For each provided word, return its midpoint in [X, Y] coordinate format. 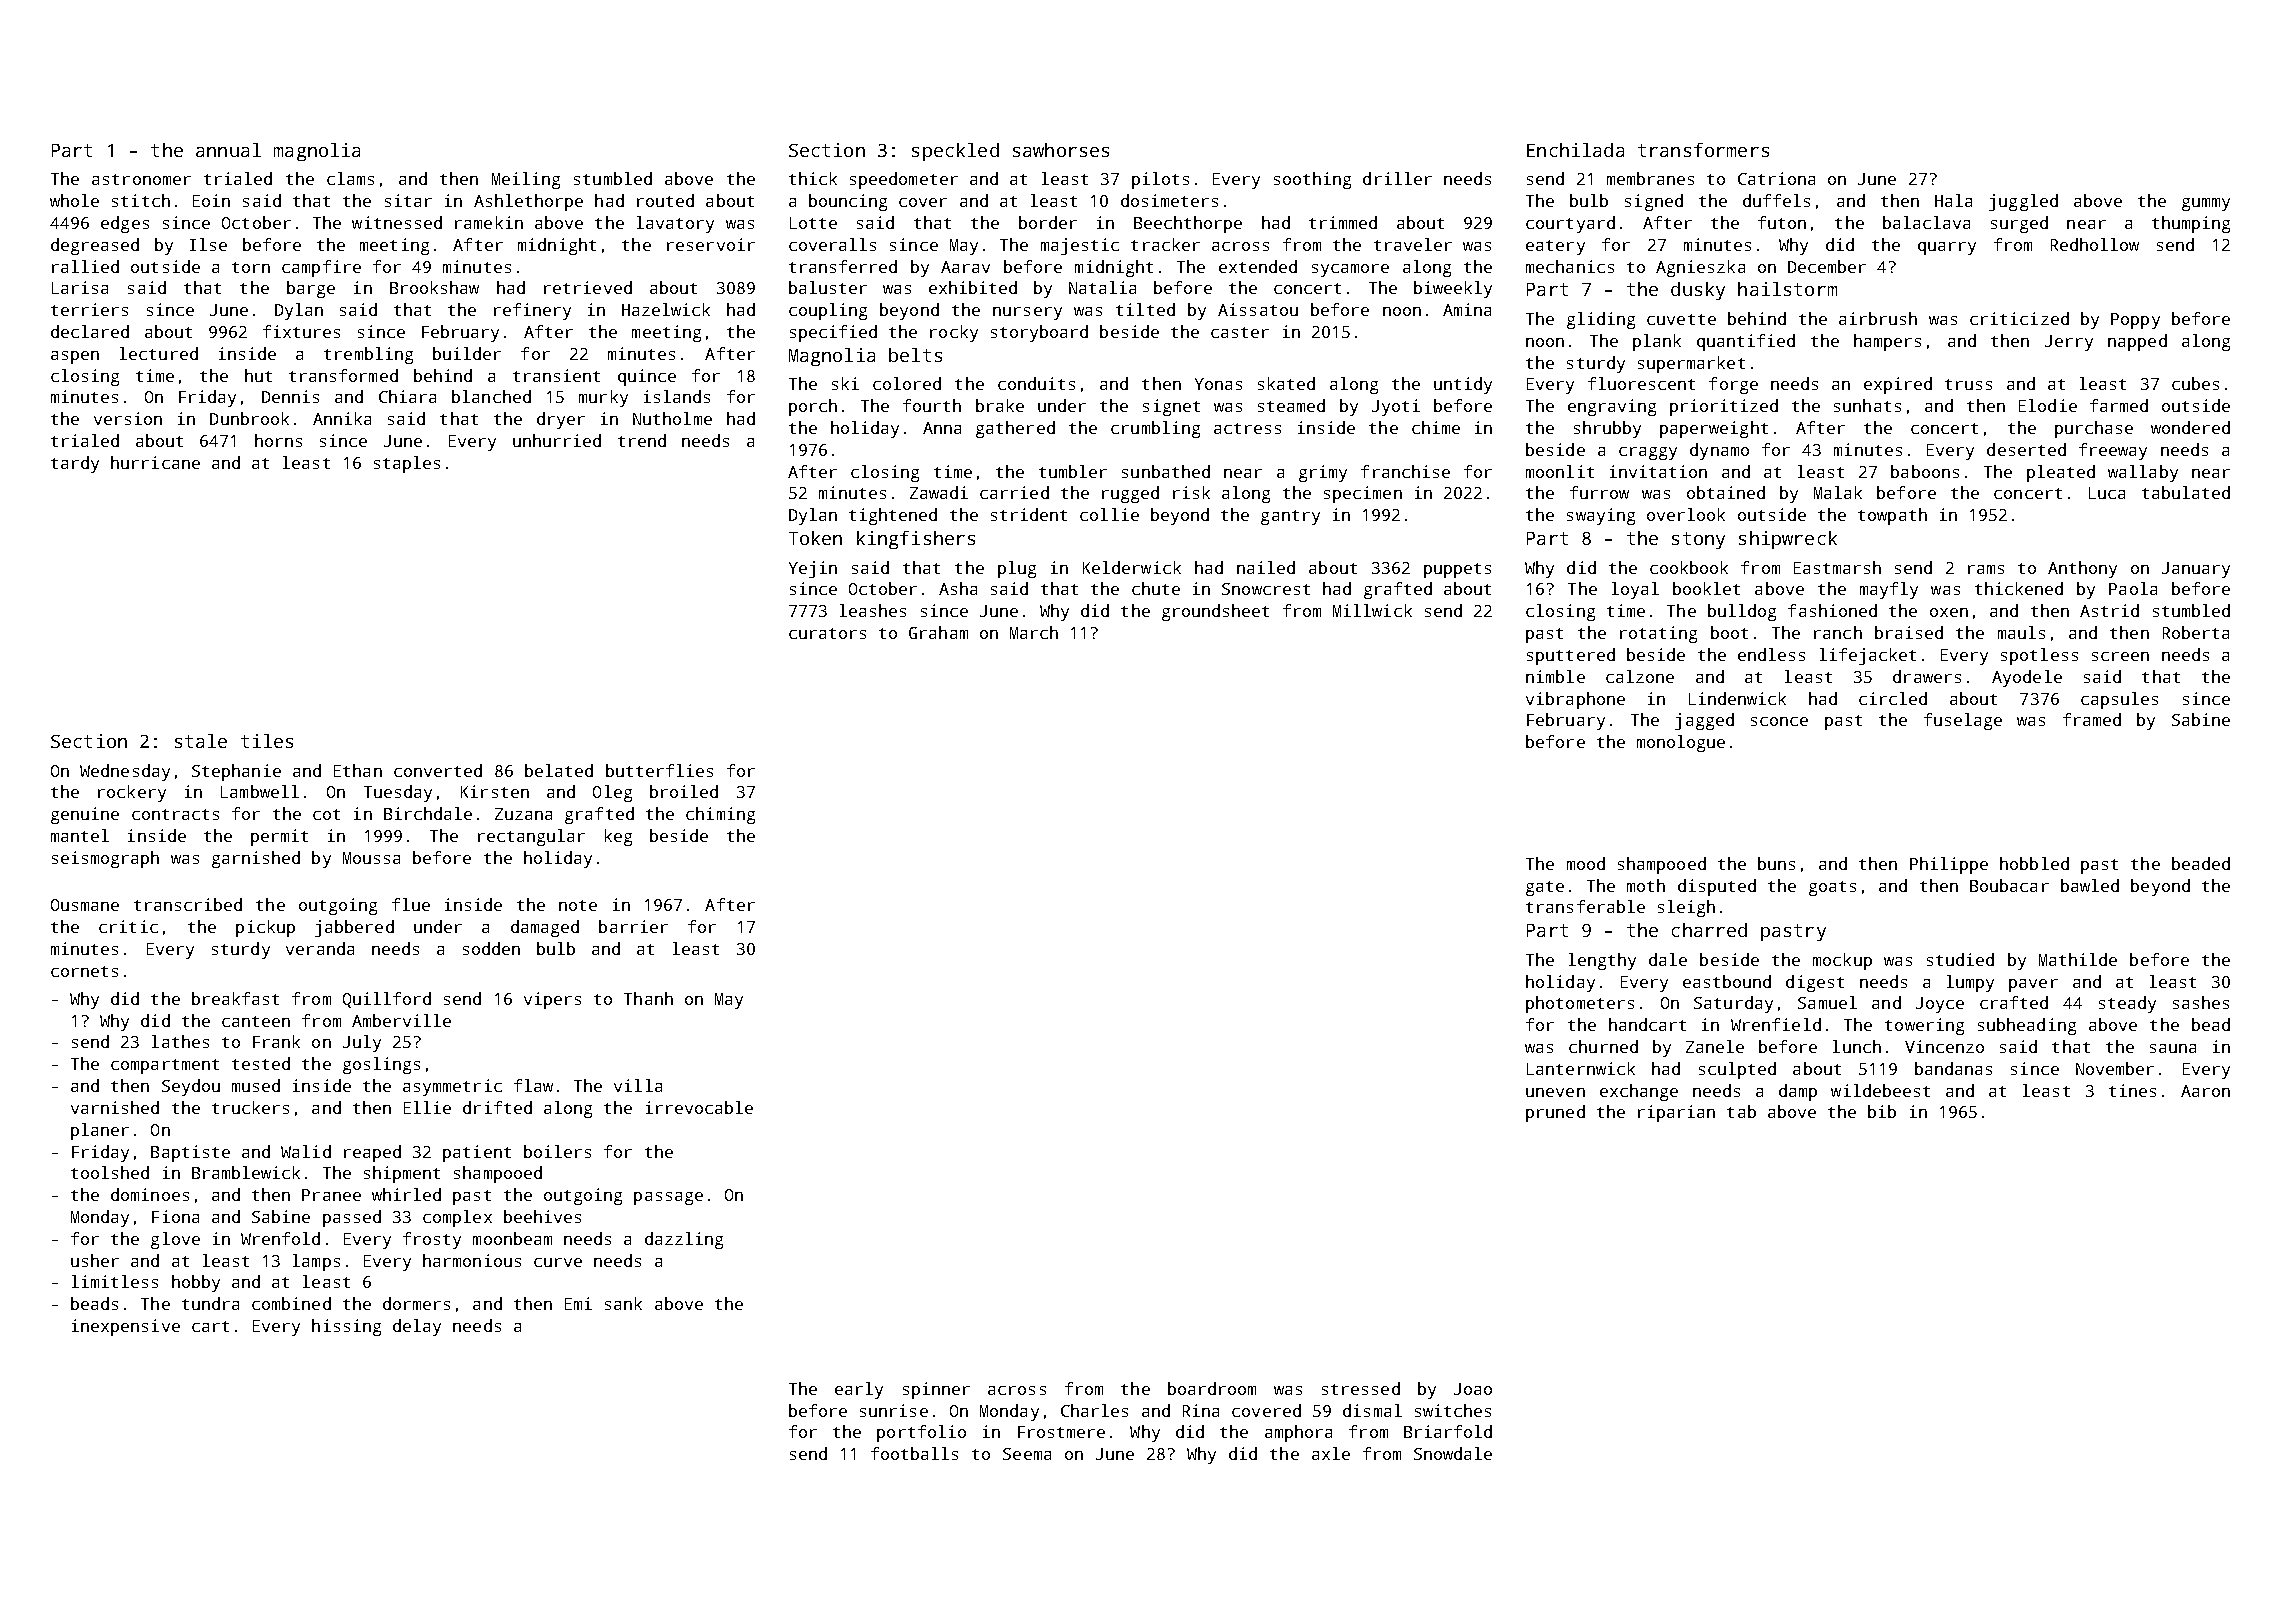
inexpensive [126, 1327]
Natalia [1102, 287]
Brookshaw [434, 287]
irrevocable [699, 1107]
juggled [2023, 202]
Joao [1473, 1389]
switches [1453, 1410]
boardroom [1212, 1388]
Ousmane [85, 905]
